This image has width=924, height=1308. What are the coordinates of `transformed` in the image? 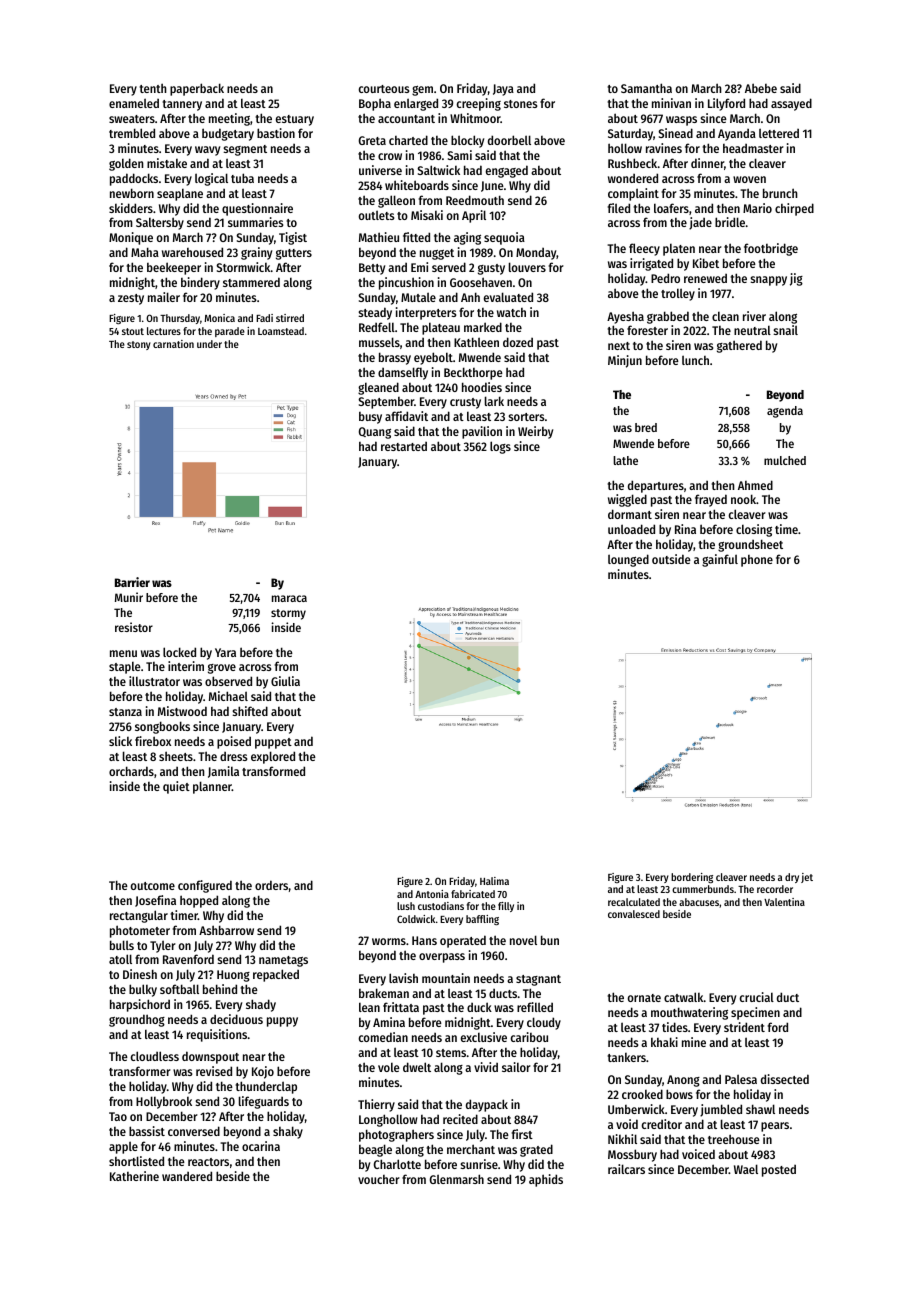 It's located at (273, 771).
